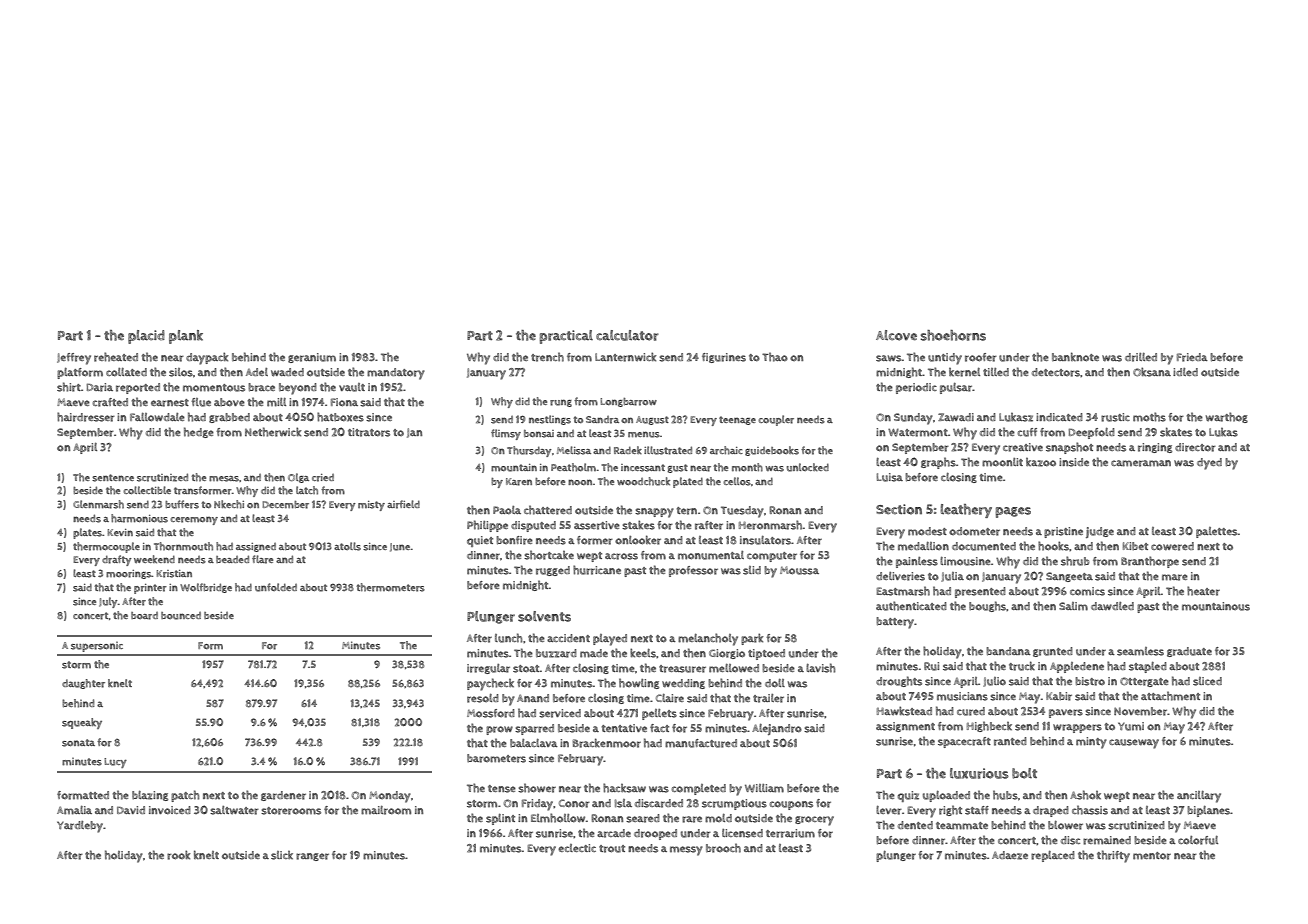 This image has width=1308, height=924. Describe the element at coordinates (1189, 652) in the image. I see `graduate` at that location.
